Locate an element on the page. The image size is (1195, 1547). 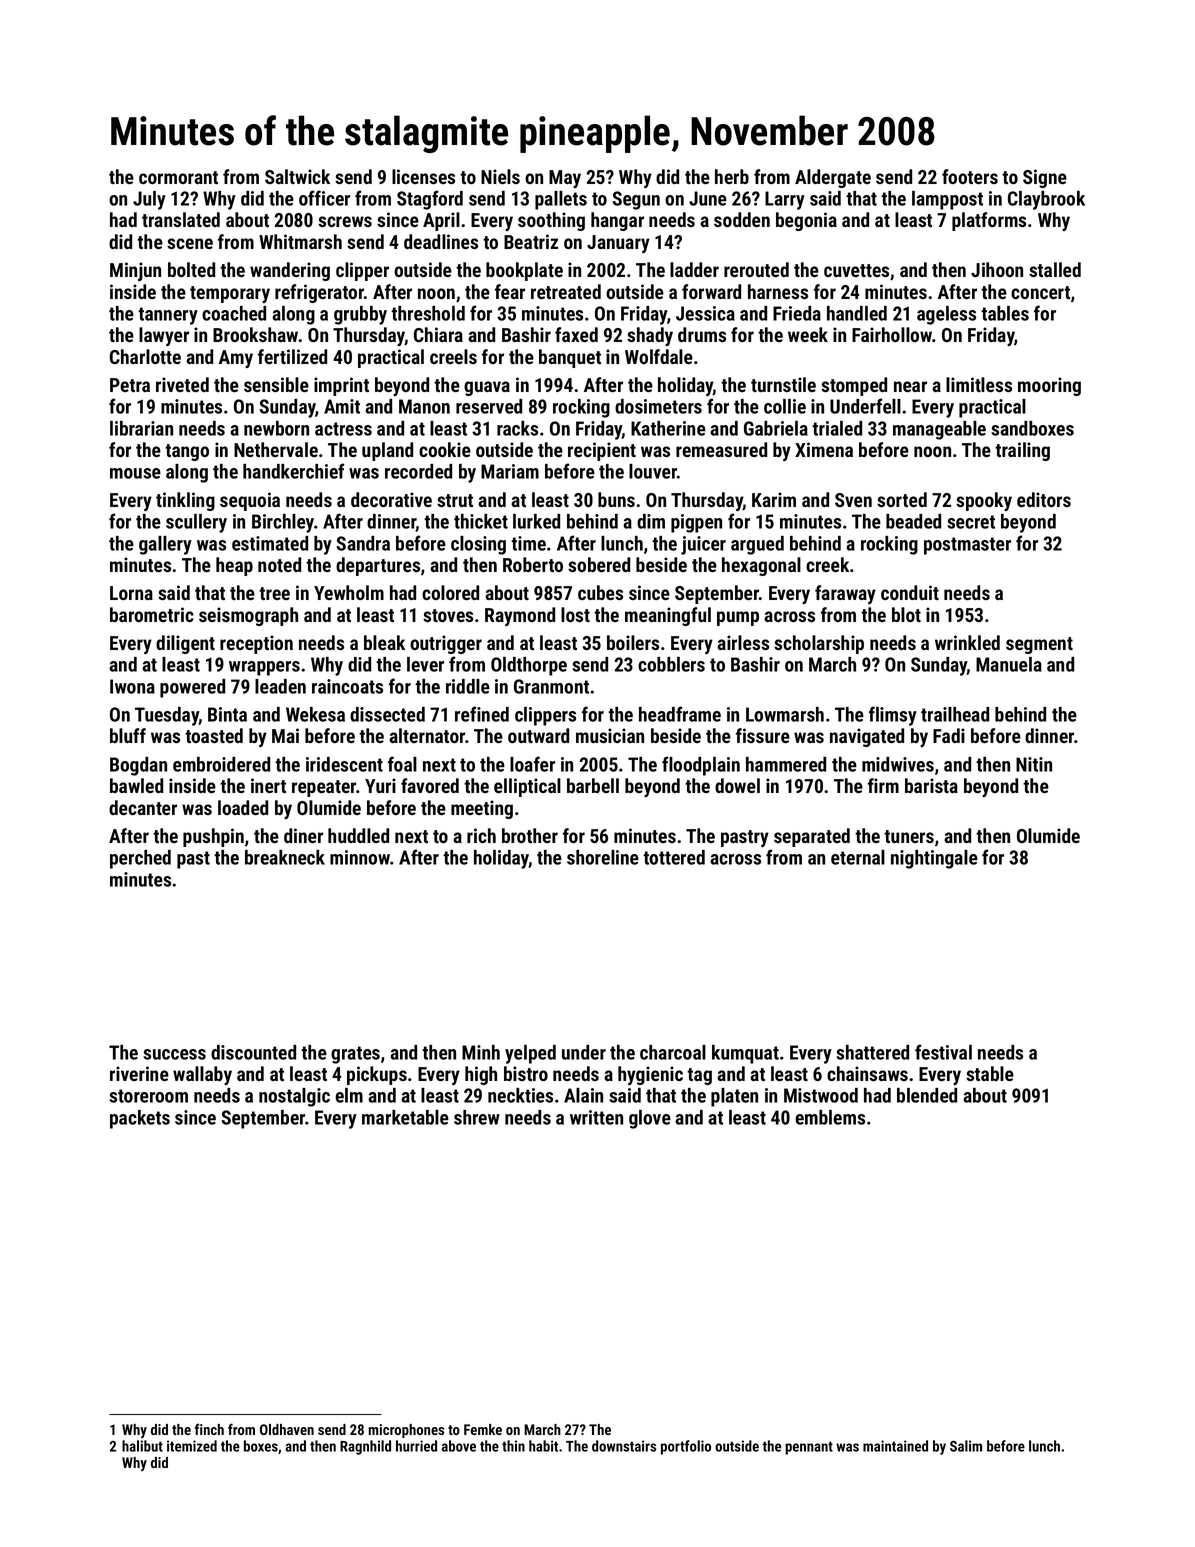
cuvettes is located at coordinates (856, 270).
